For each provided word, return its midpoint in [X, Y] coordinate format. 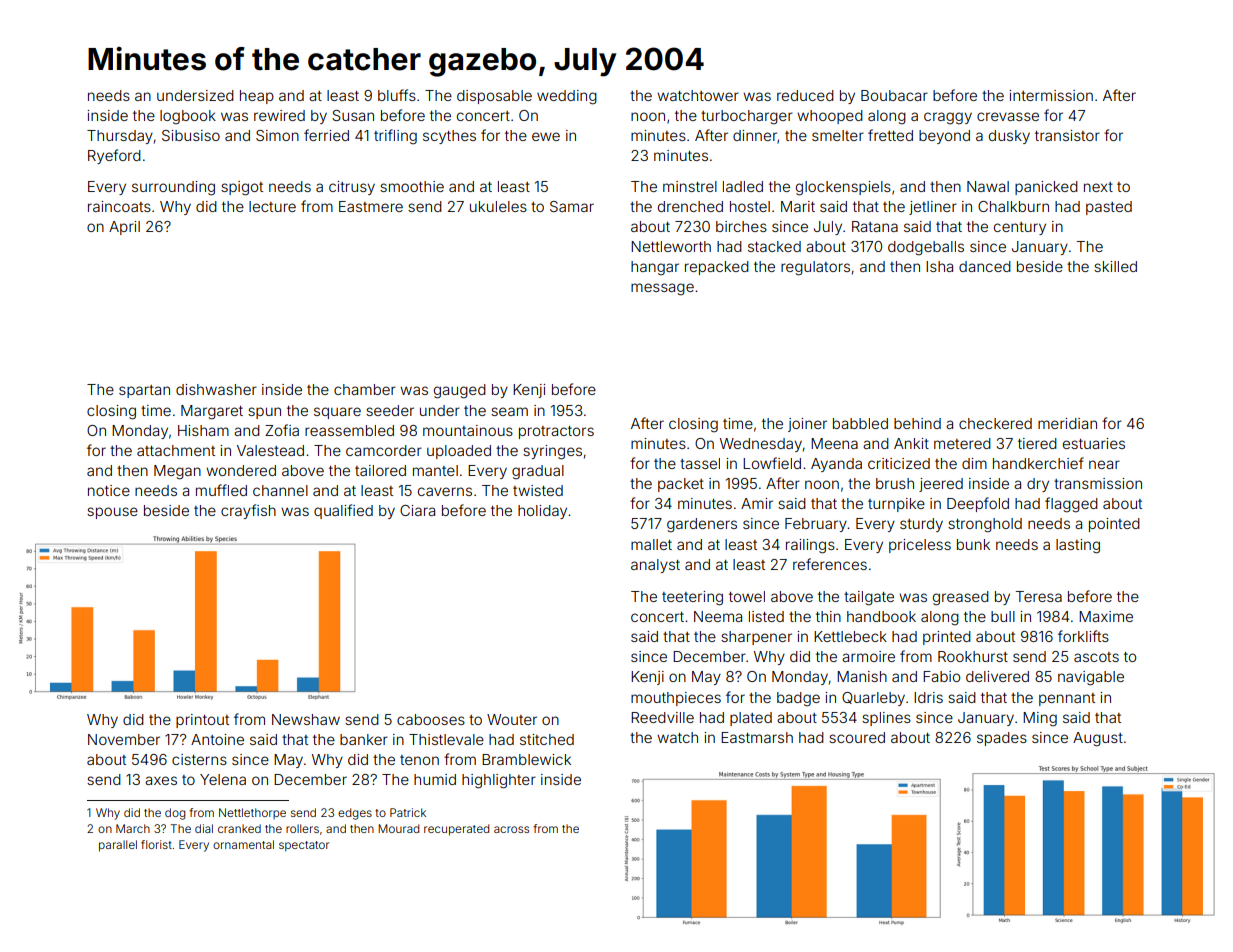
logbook [188, 117]
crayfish [248, 511]
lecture [272, 206]
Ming [1040, 719]
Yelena [223, 779]
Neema [718, 616]
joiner [807, 425]
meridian [1067, 423]
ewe [546, 136]
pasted [1109, 208]
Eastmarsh [757, 737]
